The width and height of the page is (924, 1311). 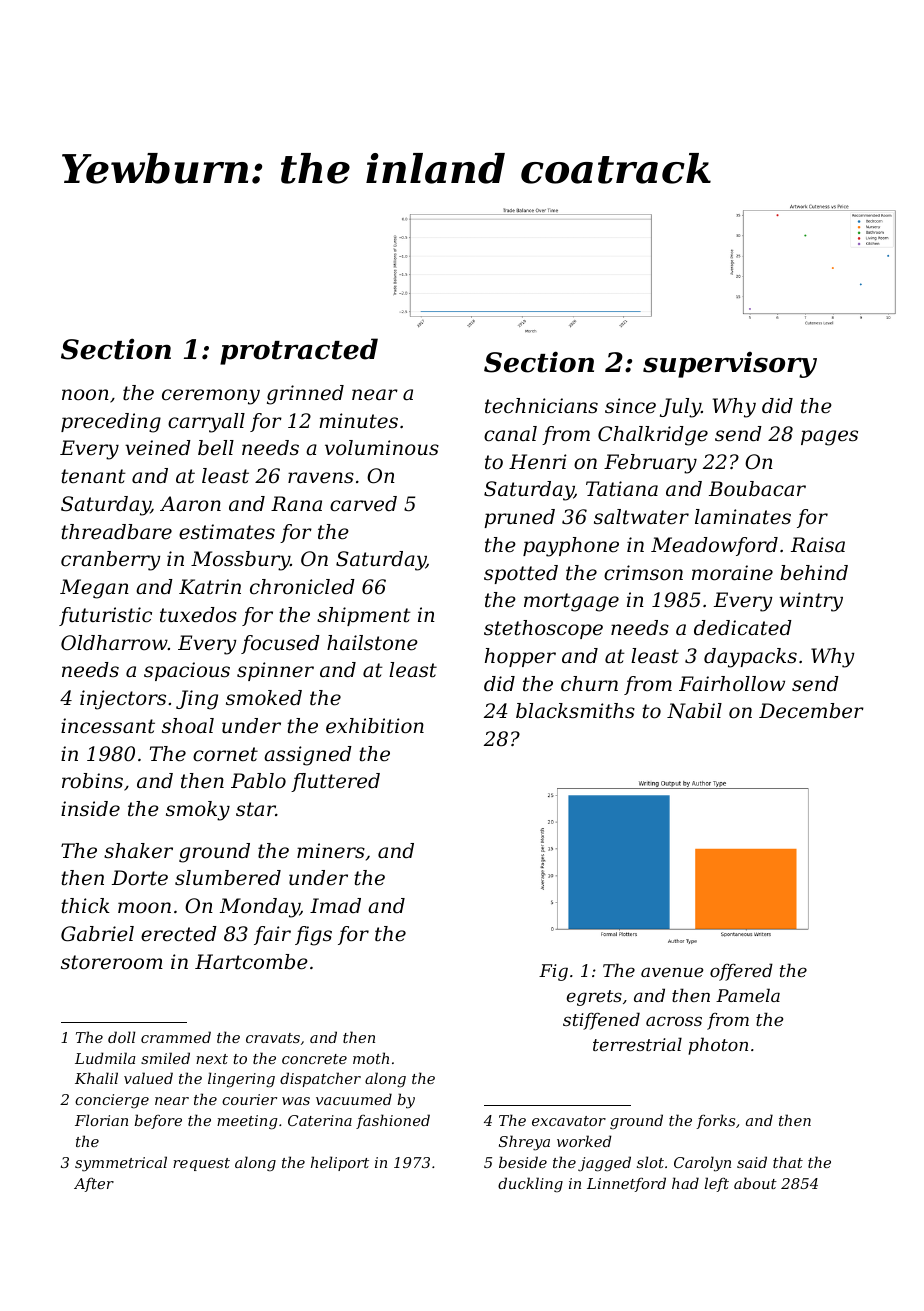 What do you see at coordinates (730, 365) in the page?
I see `supervisory` at bounding box center [730, 365].
